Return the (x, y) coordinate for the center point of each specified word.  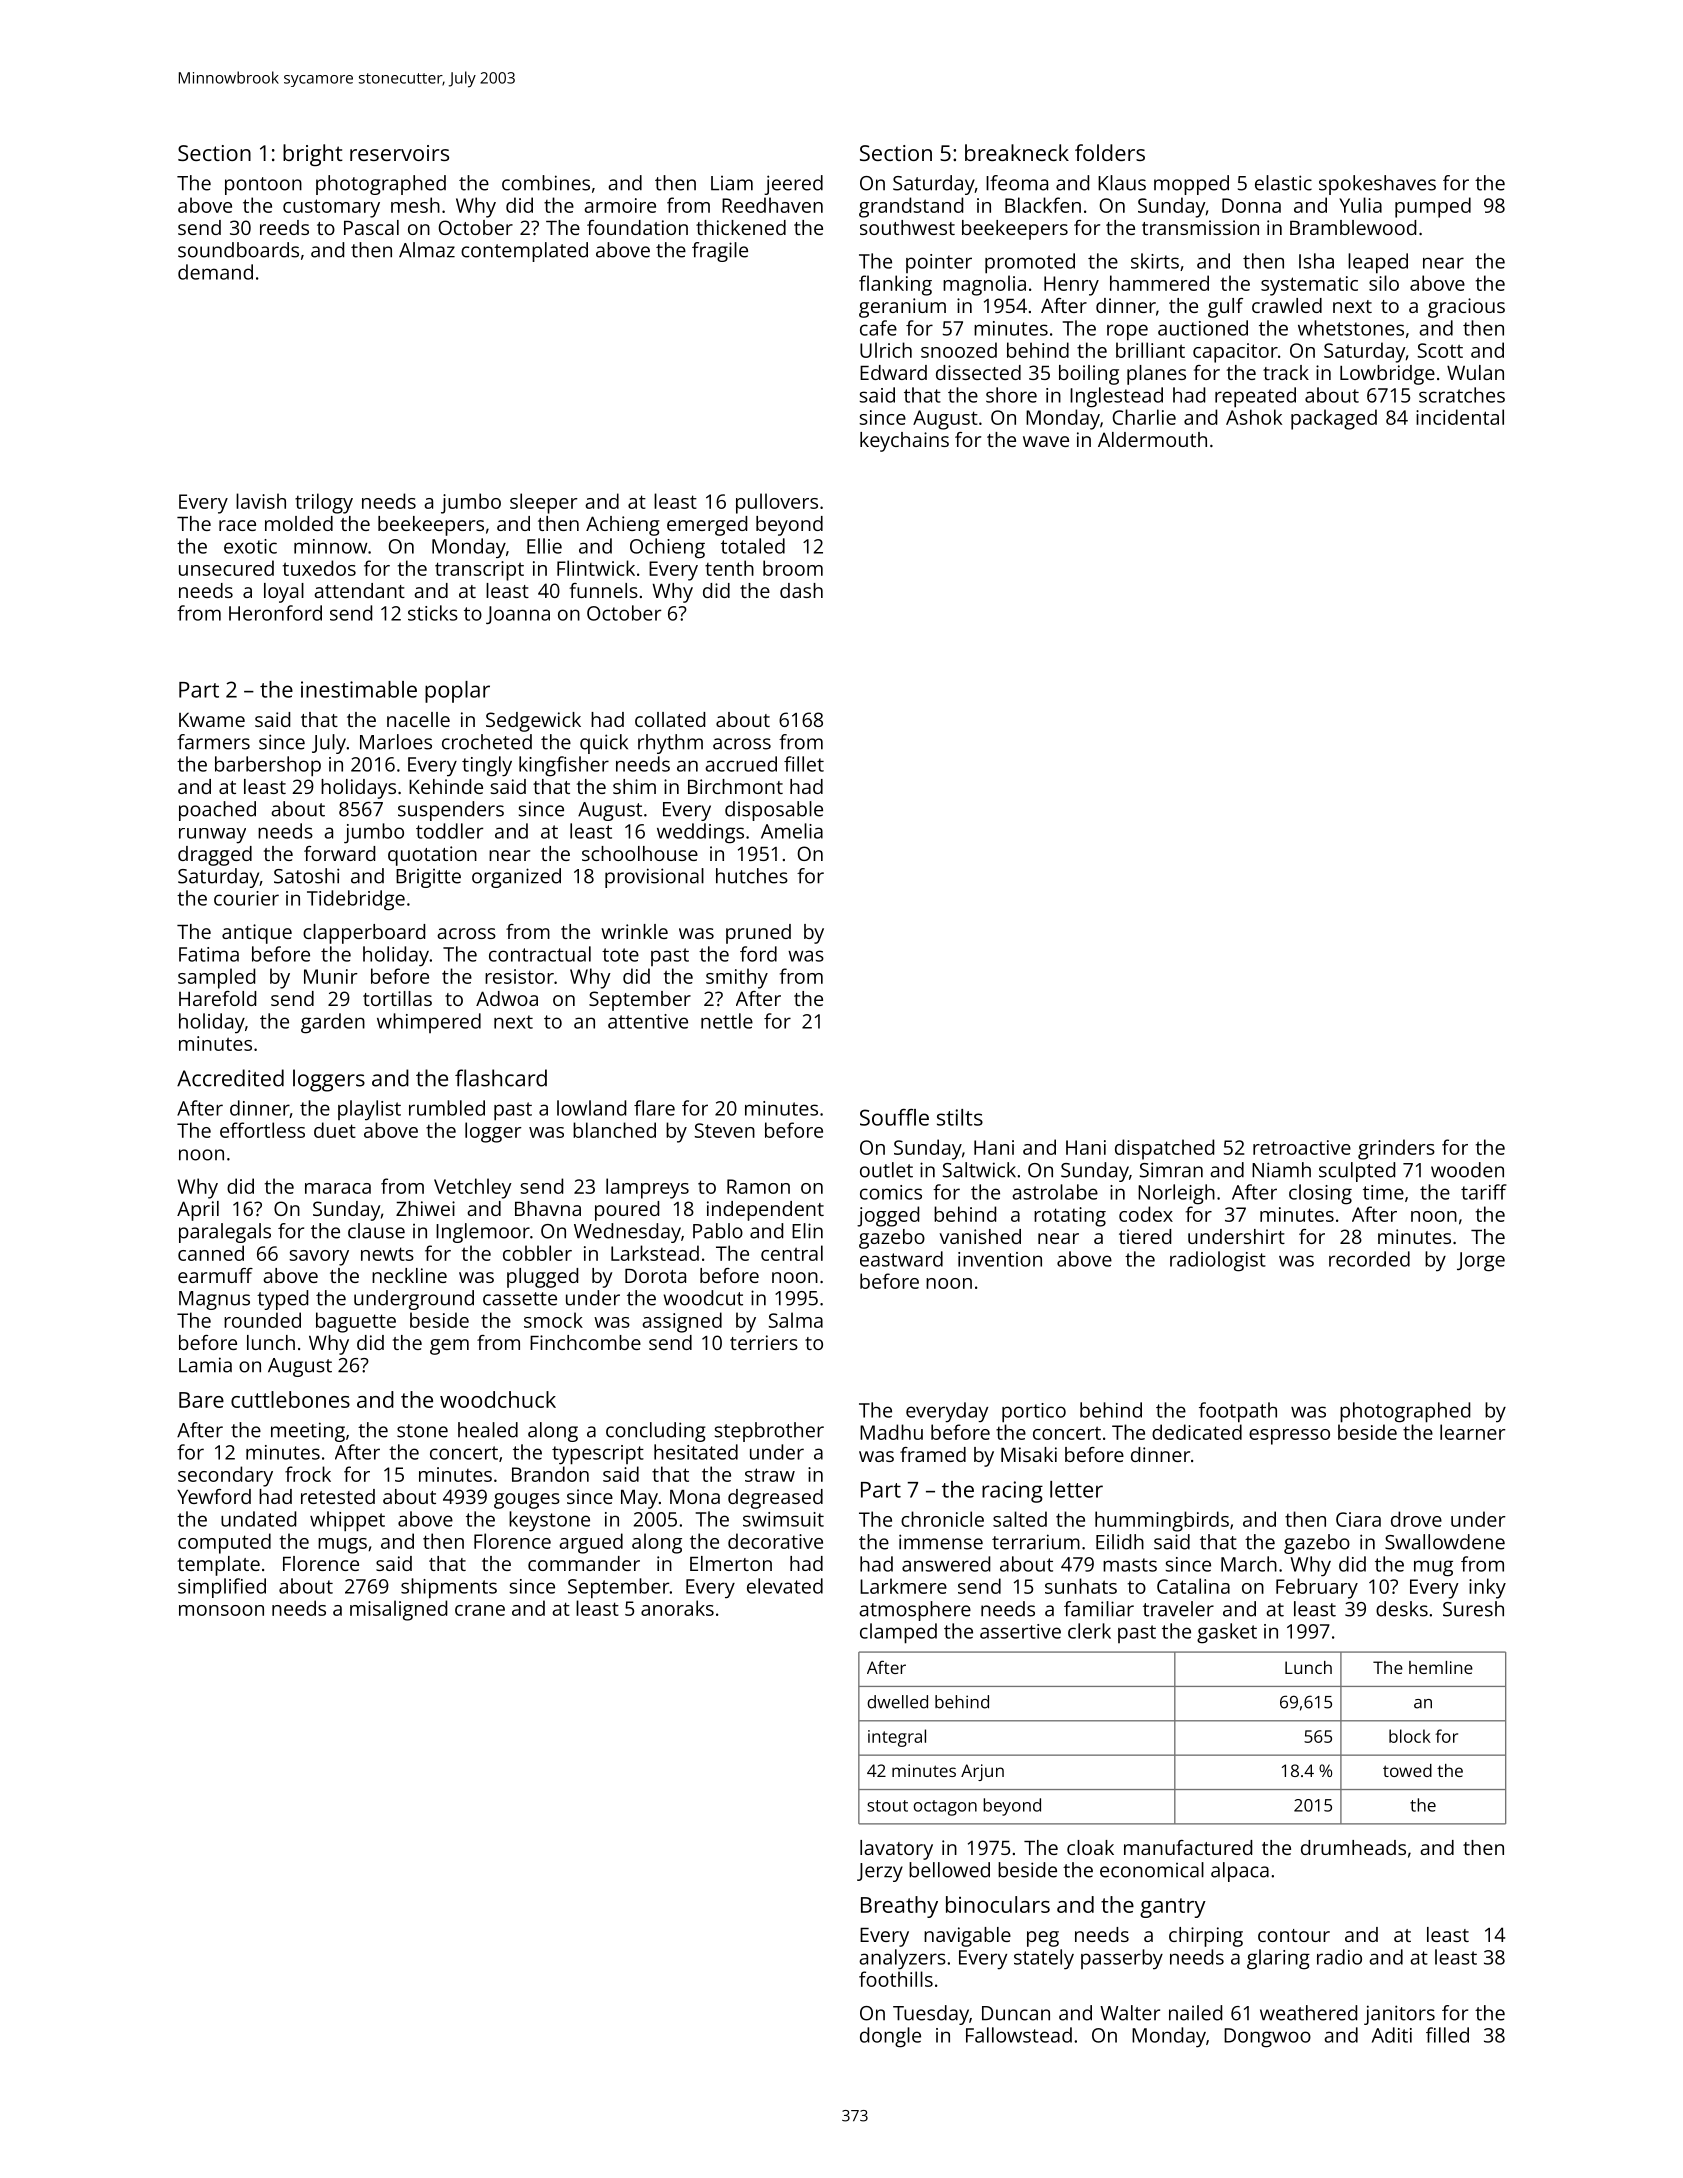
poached (217, 811)
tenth (729, 568)
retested (338, 1496)
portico (1034, 1413)
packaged (1334, 419)
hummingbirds (1162, 1521)
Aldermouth (1152, 439)
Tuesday (931, 2015)
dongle (890, 2037)
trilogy (324, 503)
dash (801, 590)
